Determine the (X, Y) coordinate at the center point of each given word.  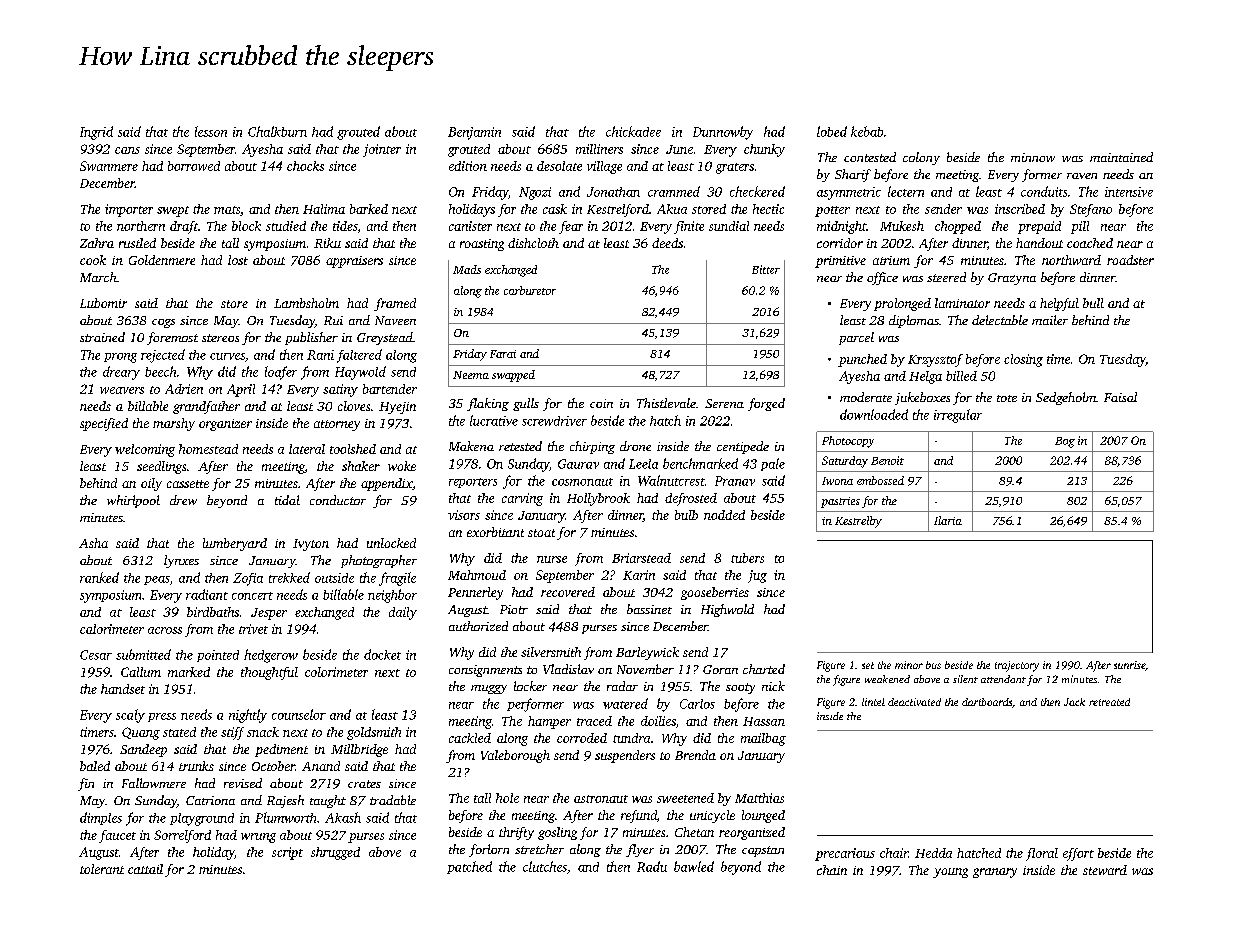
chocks (305, 166)
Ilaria (948, 520)
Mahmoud (477, 575)
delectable (1000, 320)
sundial (729, 226)
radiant (207, 594)
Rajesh (285, 801)
